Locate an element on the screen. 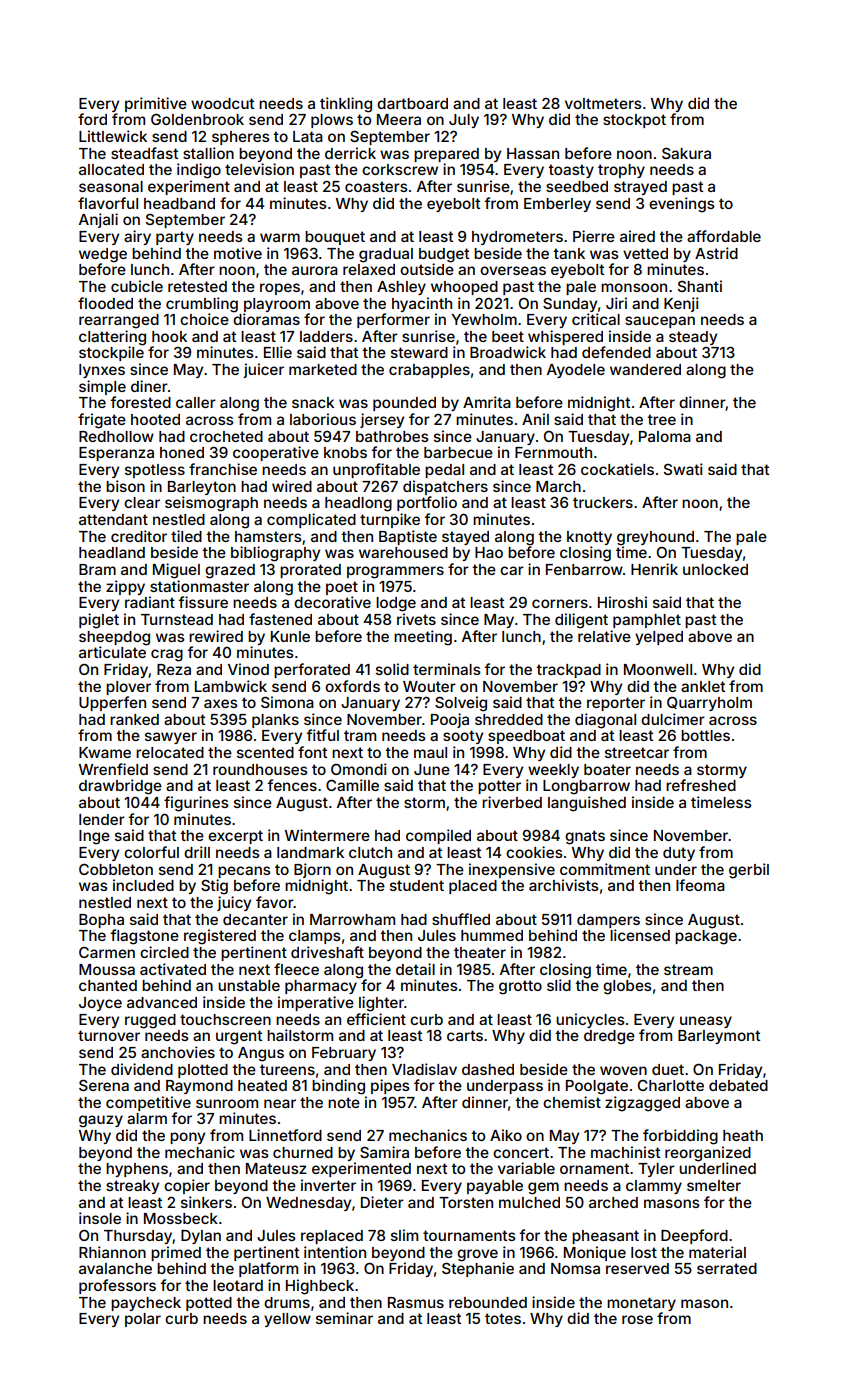 Image resolution: width=849 pixels, height=1400 pixels. dartboard is located at coordinates (412, 103).
